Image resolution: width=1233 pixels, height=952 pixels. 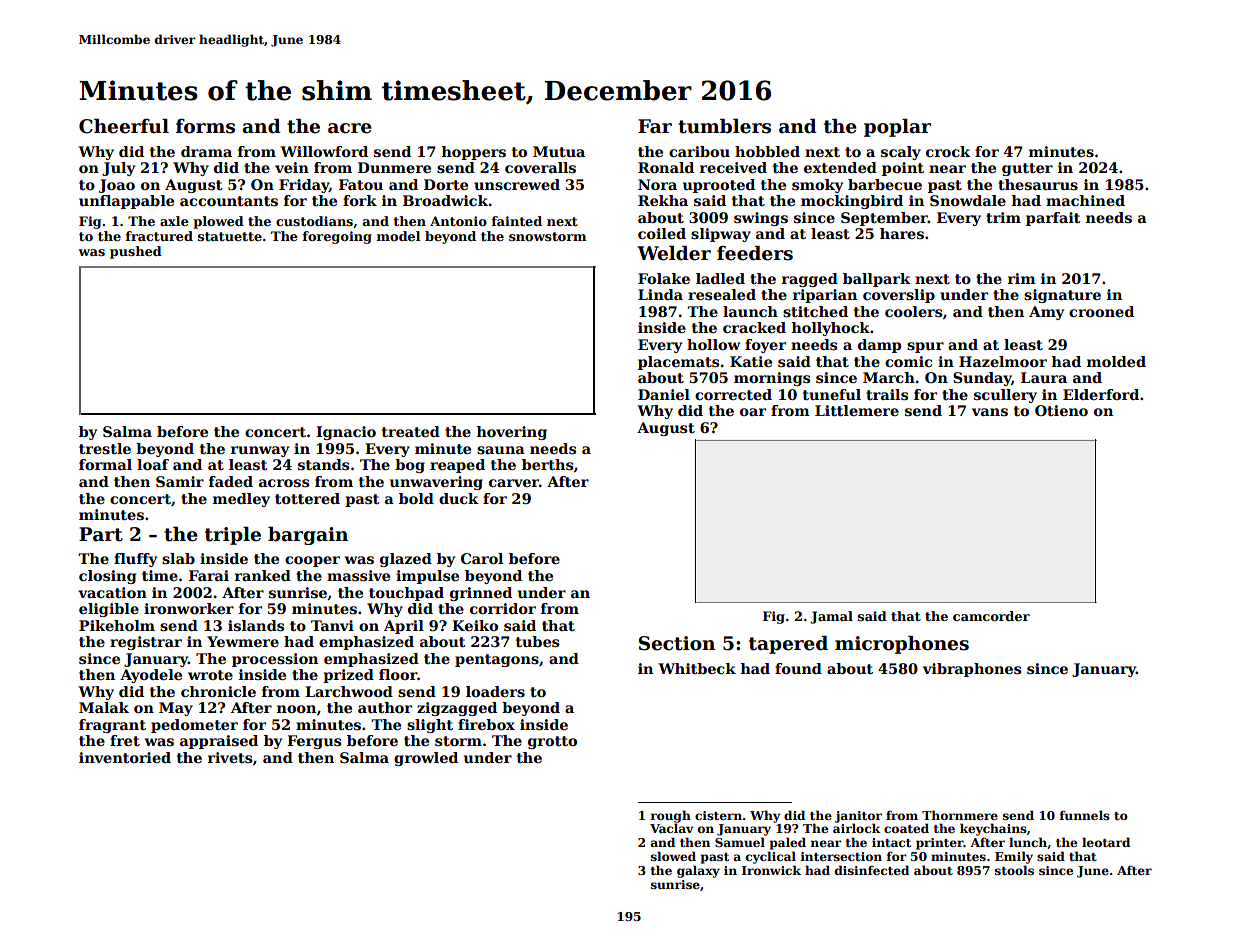 I want to click on inventoried, so click(x=125, y=757).
